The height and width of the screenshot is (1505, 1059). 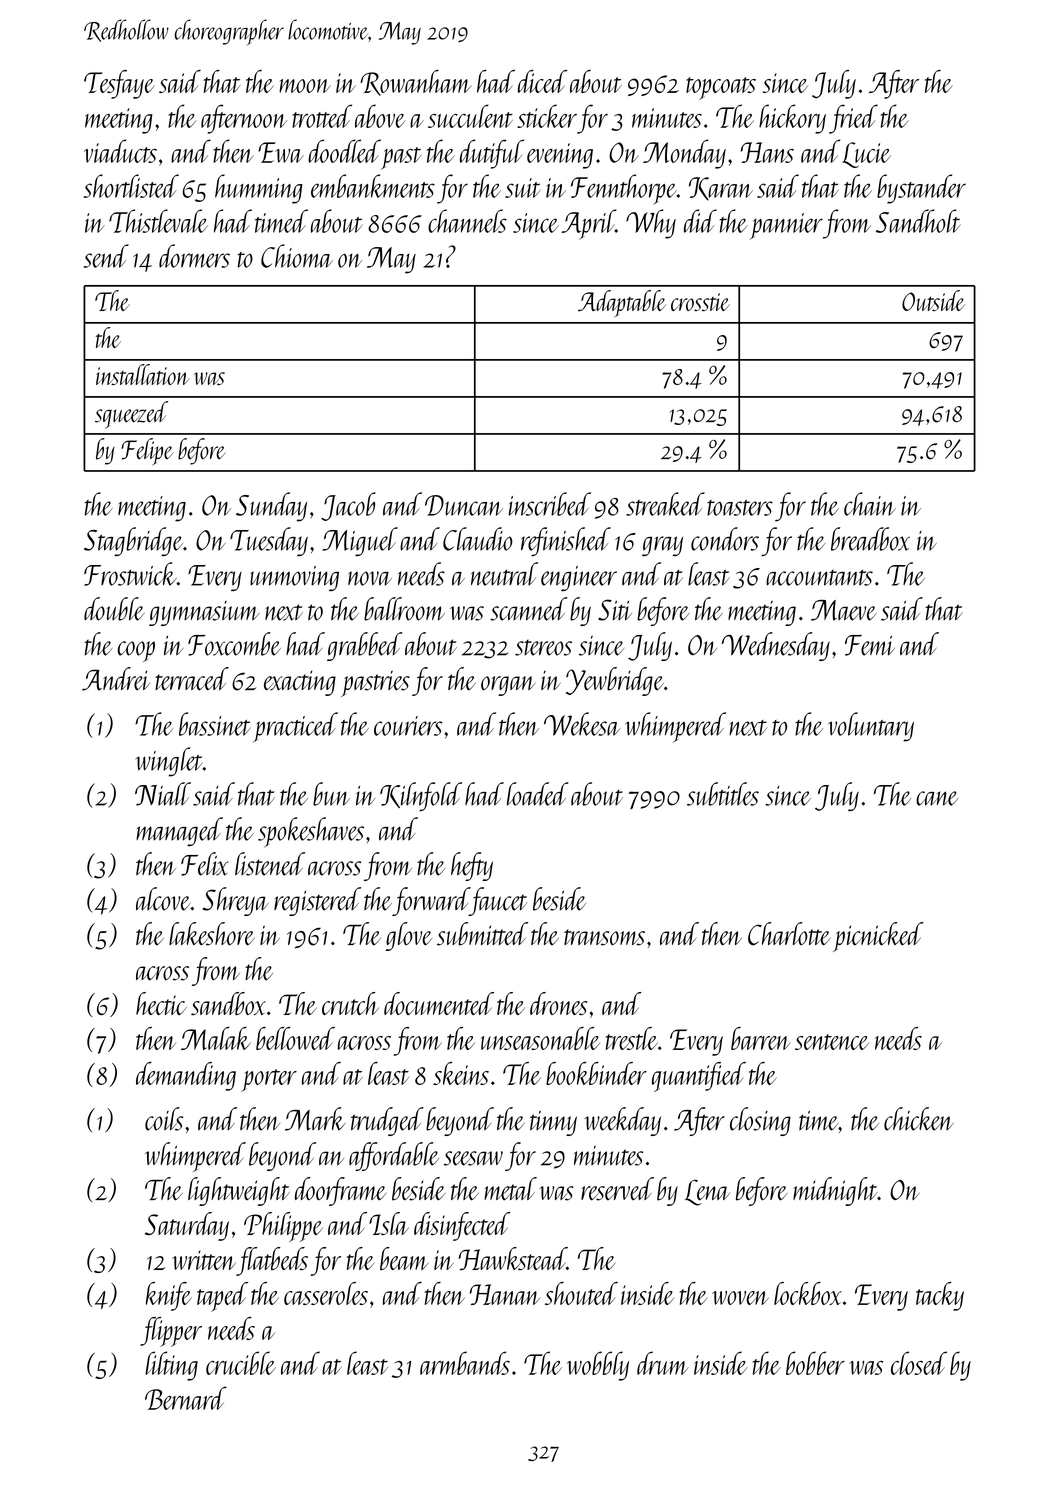 What do you see at coordinates (186, 1398) in the screenshot?
I see `Bernard` at bounding box center [186, 1398].
